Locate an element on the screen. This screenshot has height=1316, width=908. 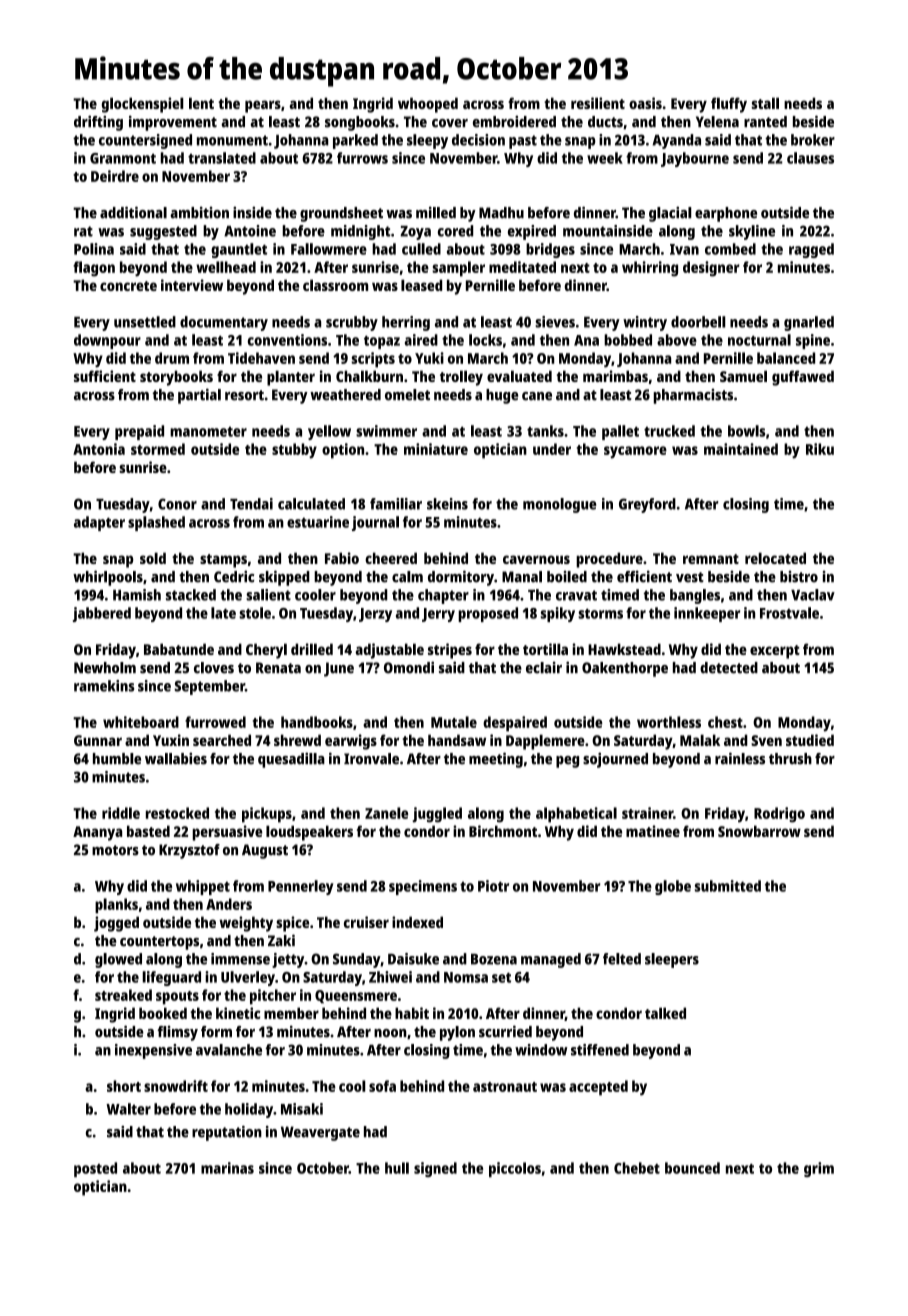
scrubby is located at coordinates (352, 323).
